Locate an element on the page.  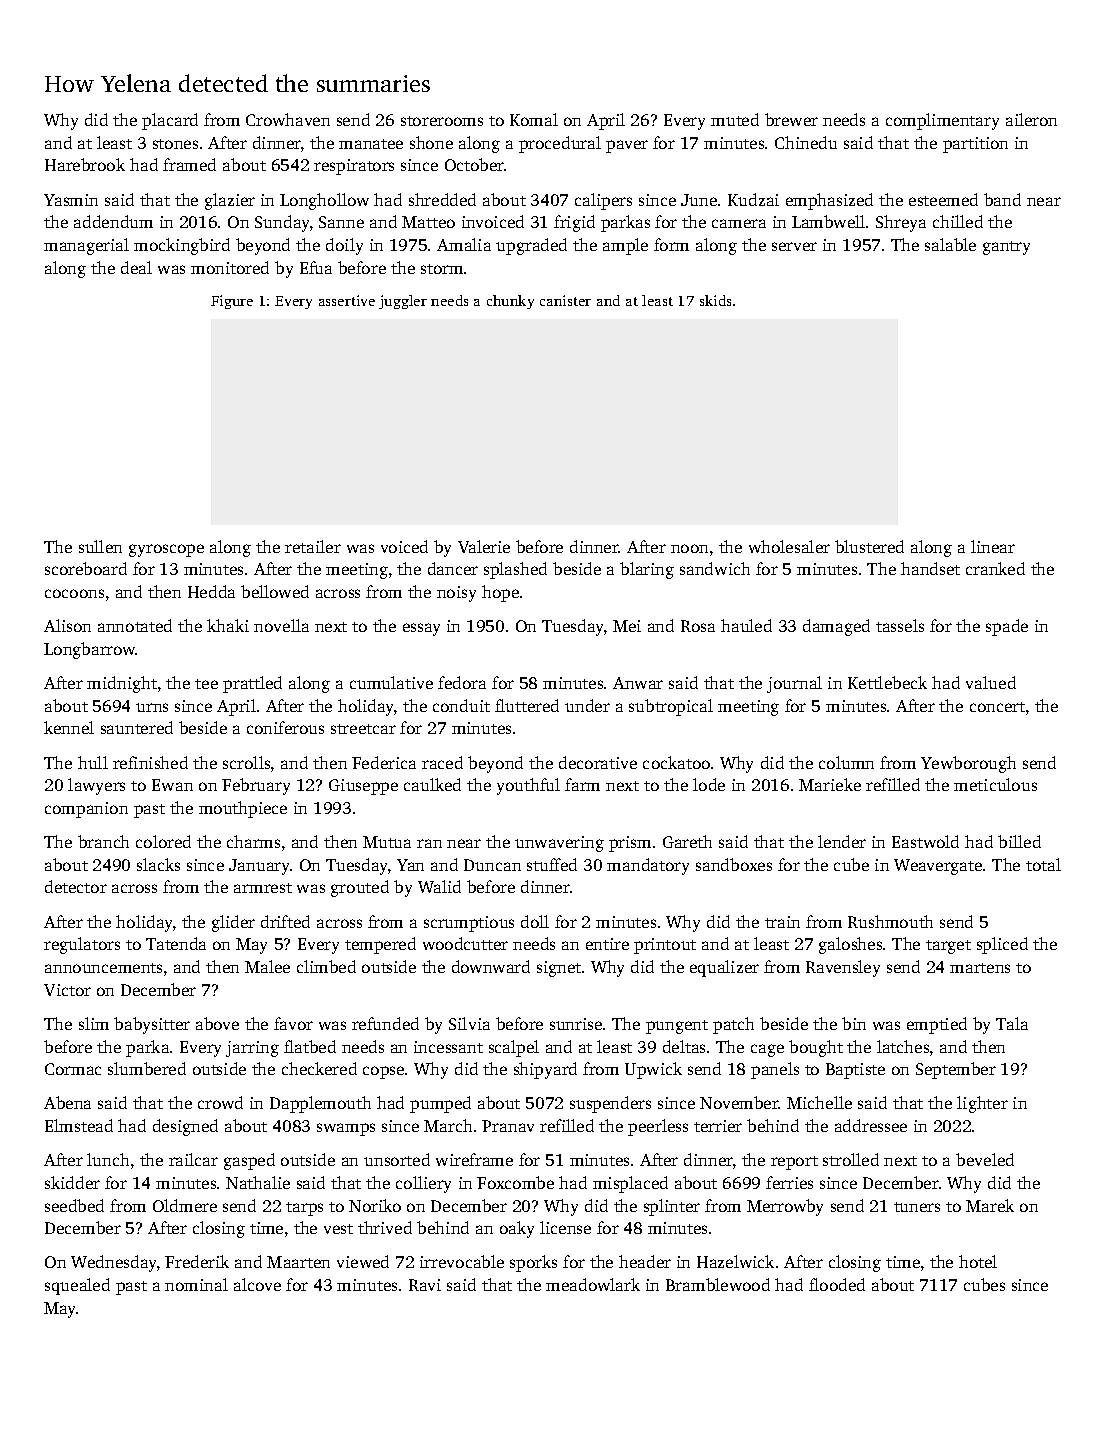
managerial is located at coordinates (86, 246).
